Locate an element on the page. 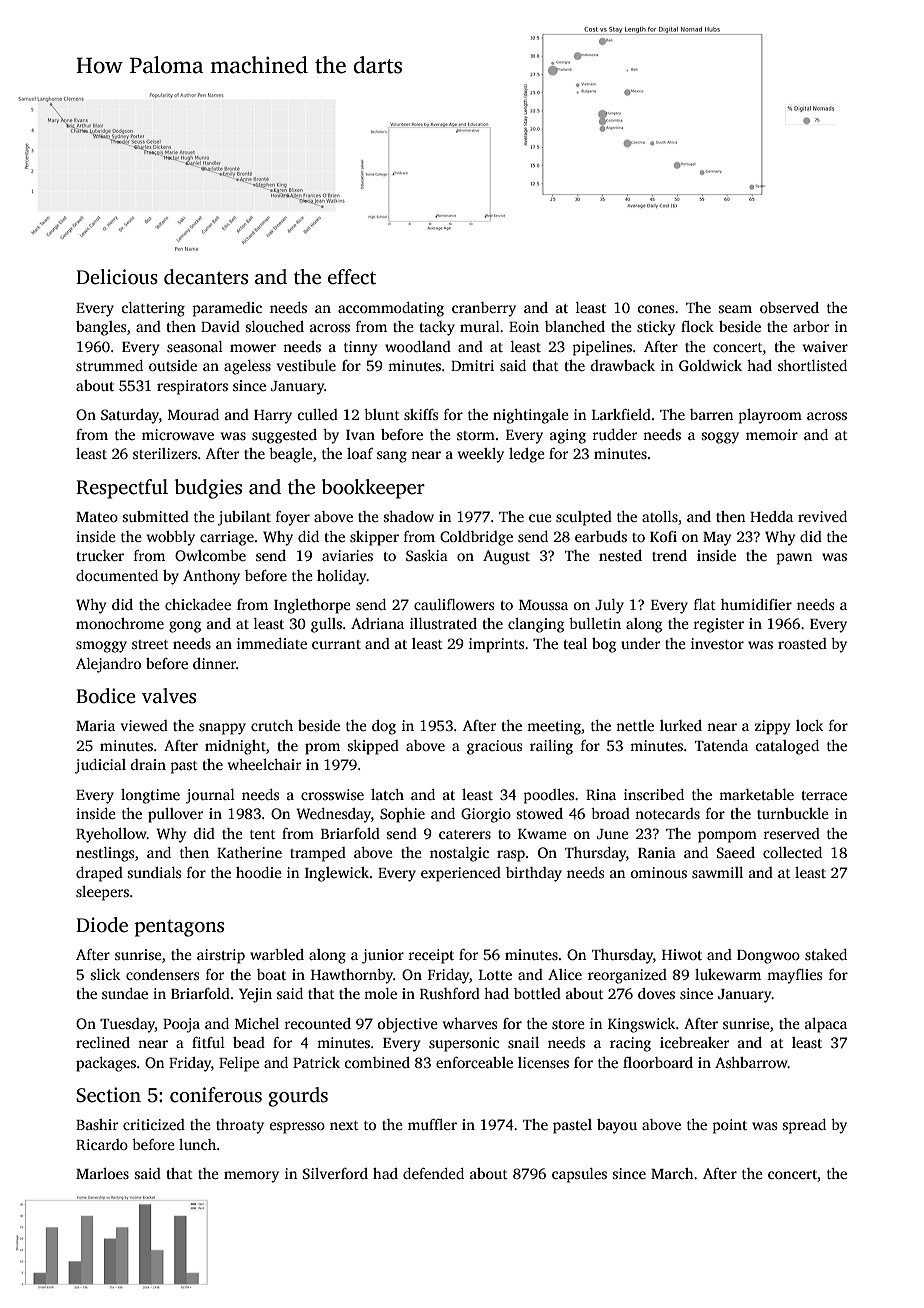 This page has width=924, height=1308. nightingale is located at coordinates (531, 416).
